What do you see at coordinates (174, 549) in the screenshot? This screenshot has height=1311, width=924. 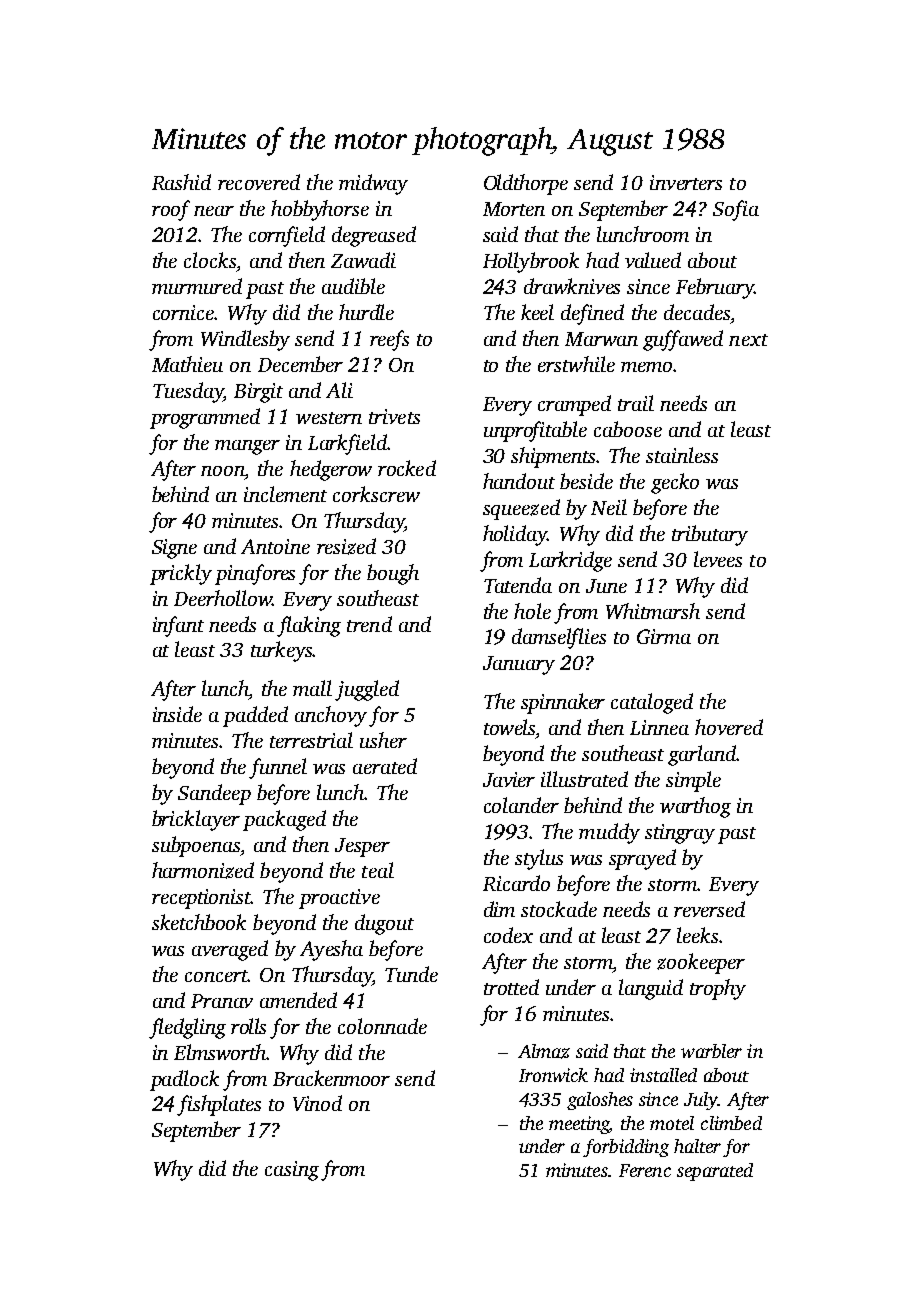 I see `Signe` at bounding box center [174, 549].
